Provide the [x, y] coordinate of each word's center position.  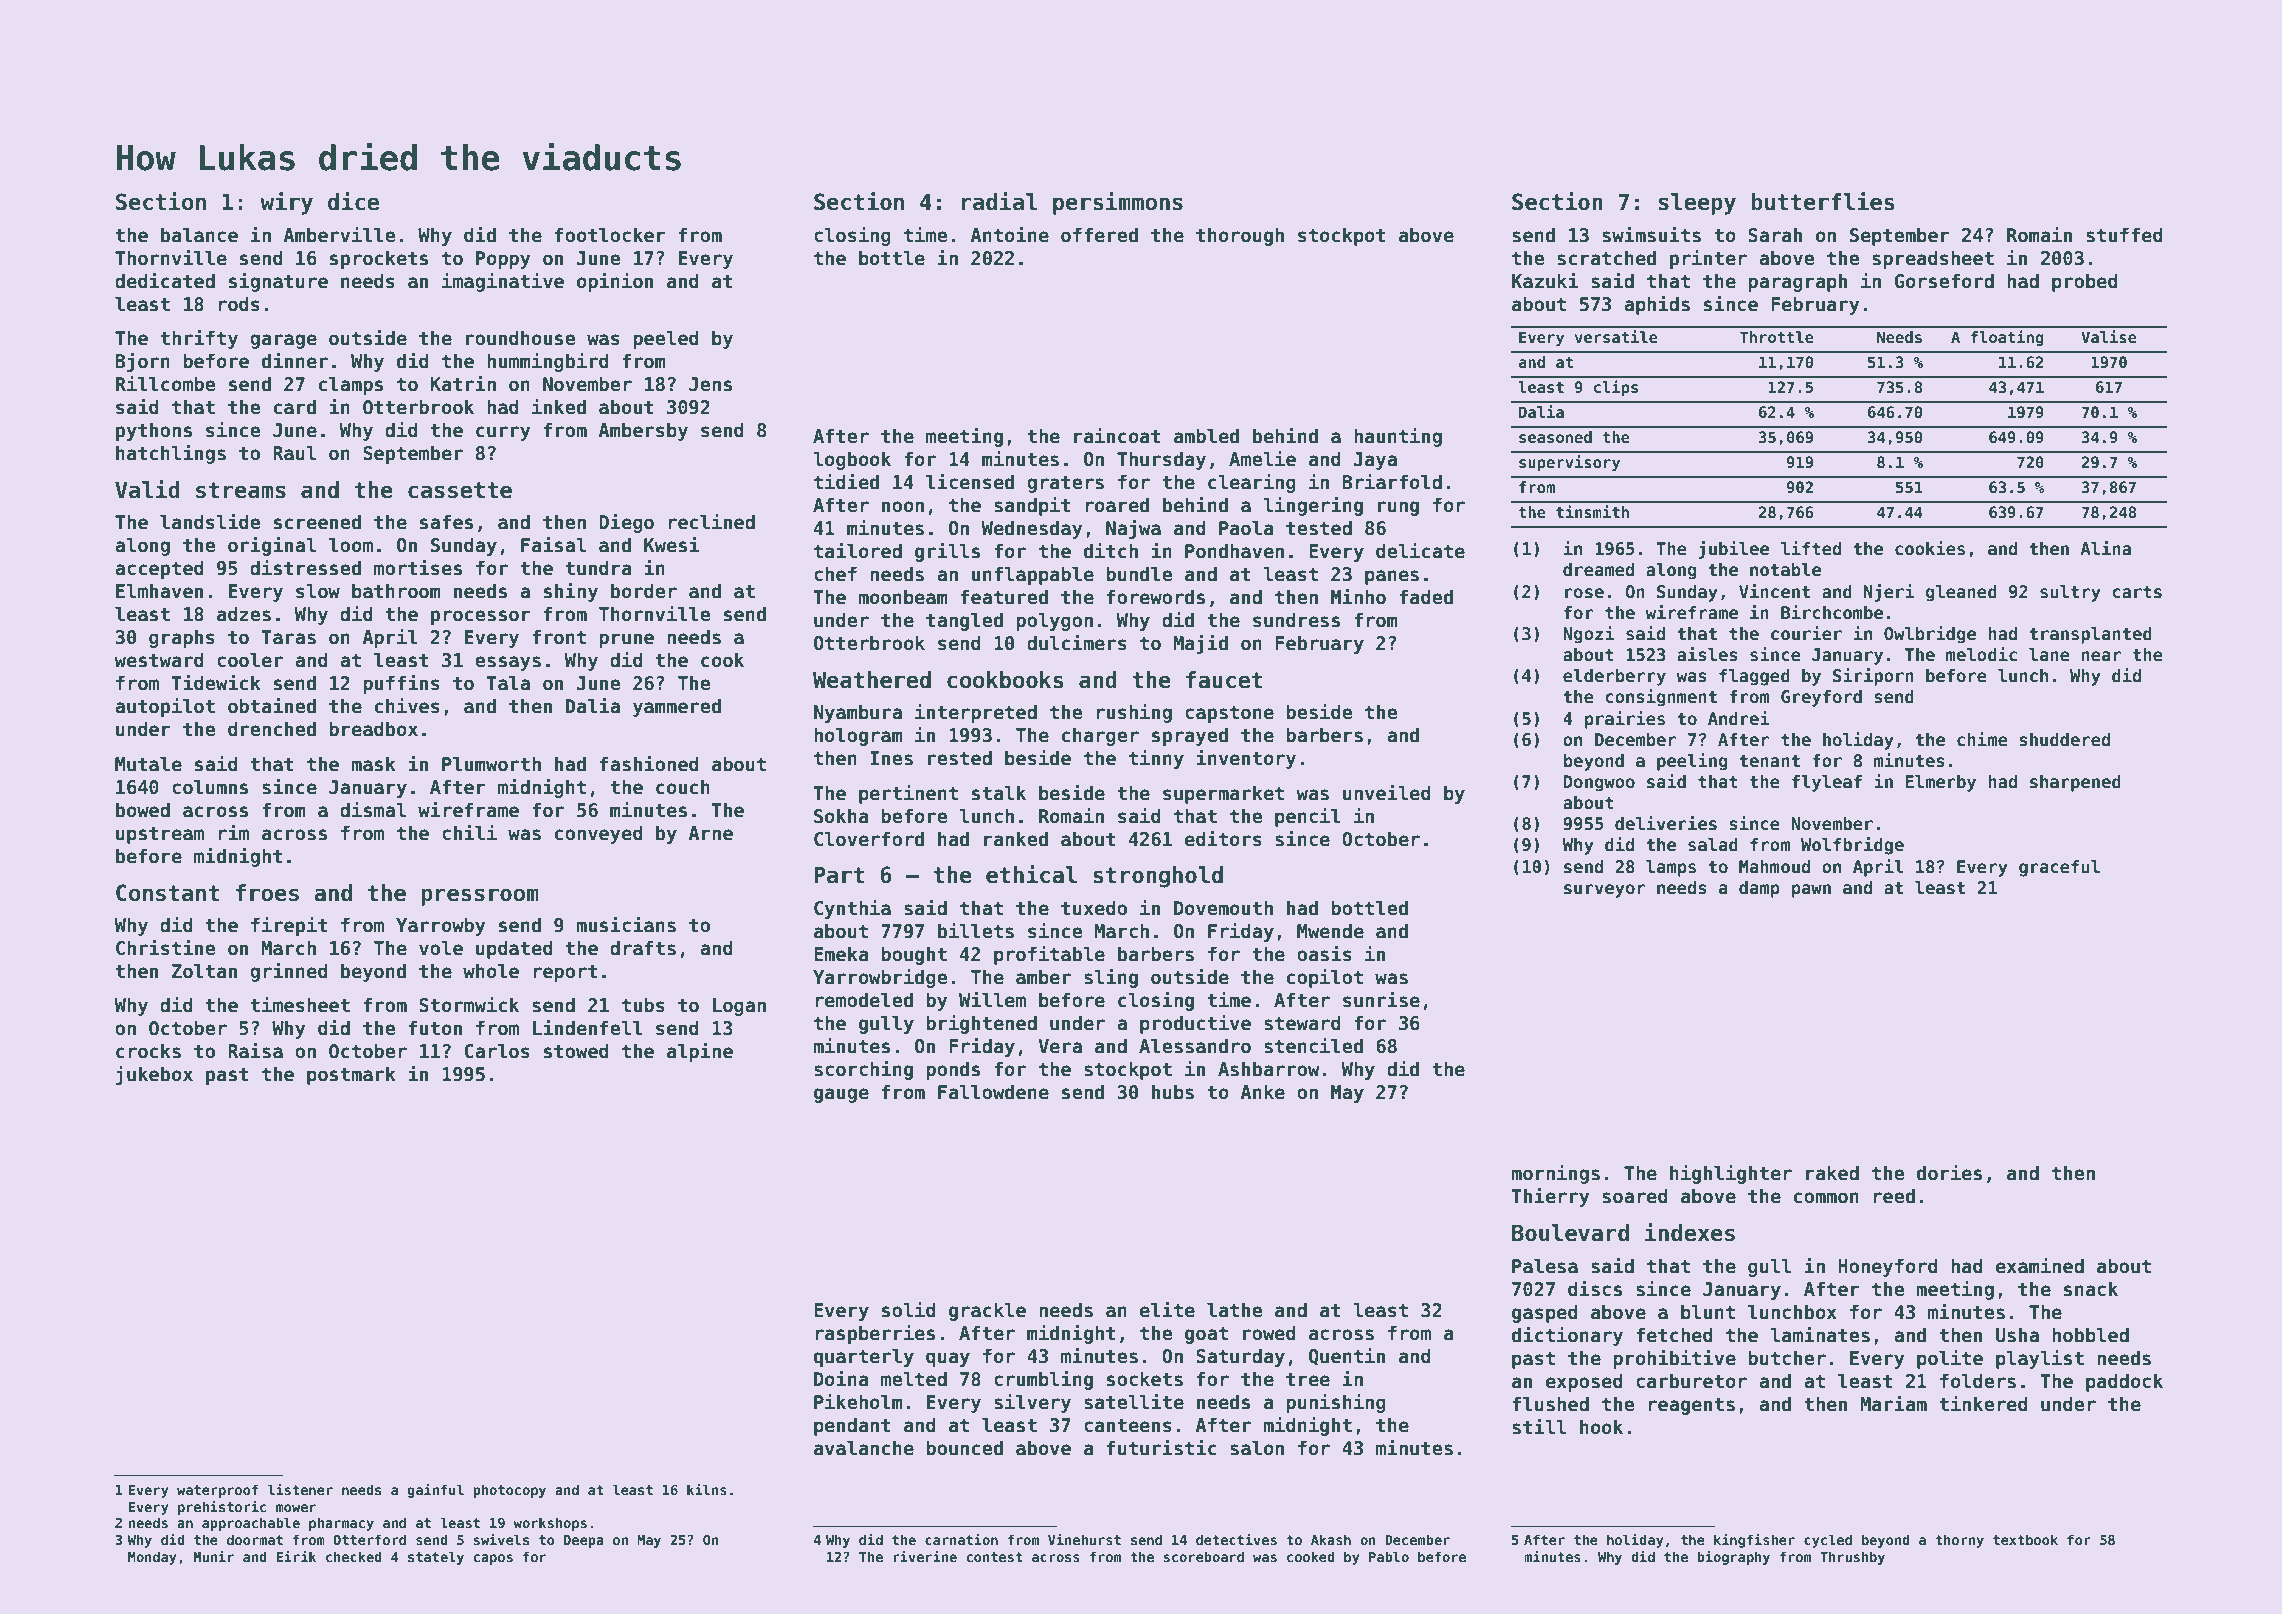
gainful [435, 1491]
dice [353, 201]
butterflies [1823, 201]
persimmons [1118, 203]
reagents [1691, 1406]
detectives [1236, 1539]
